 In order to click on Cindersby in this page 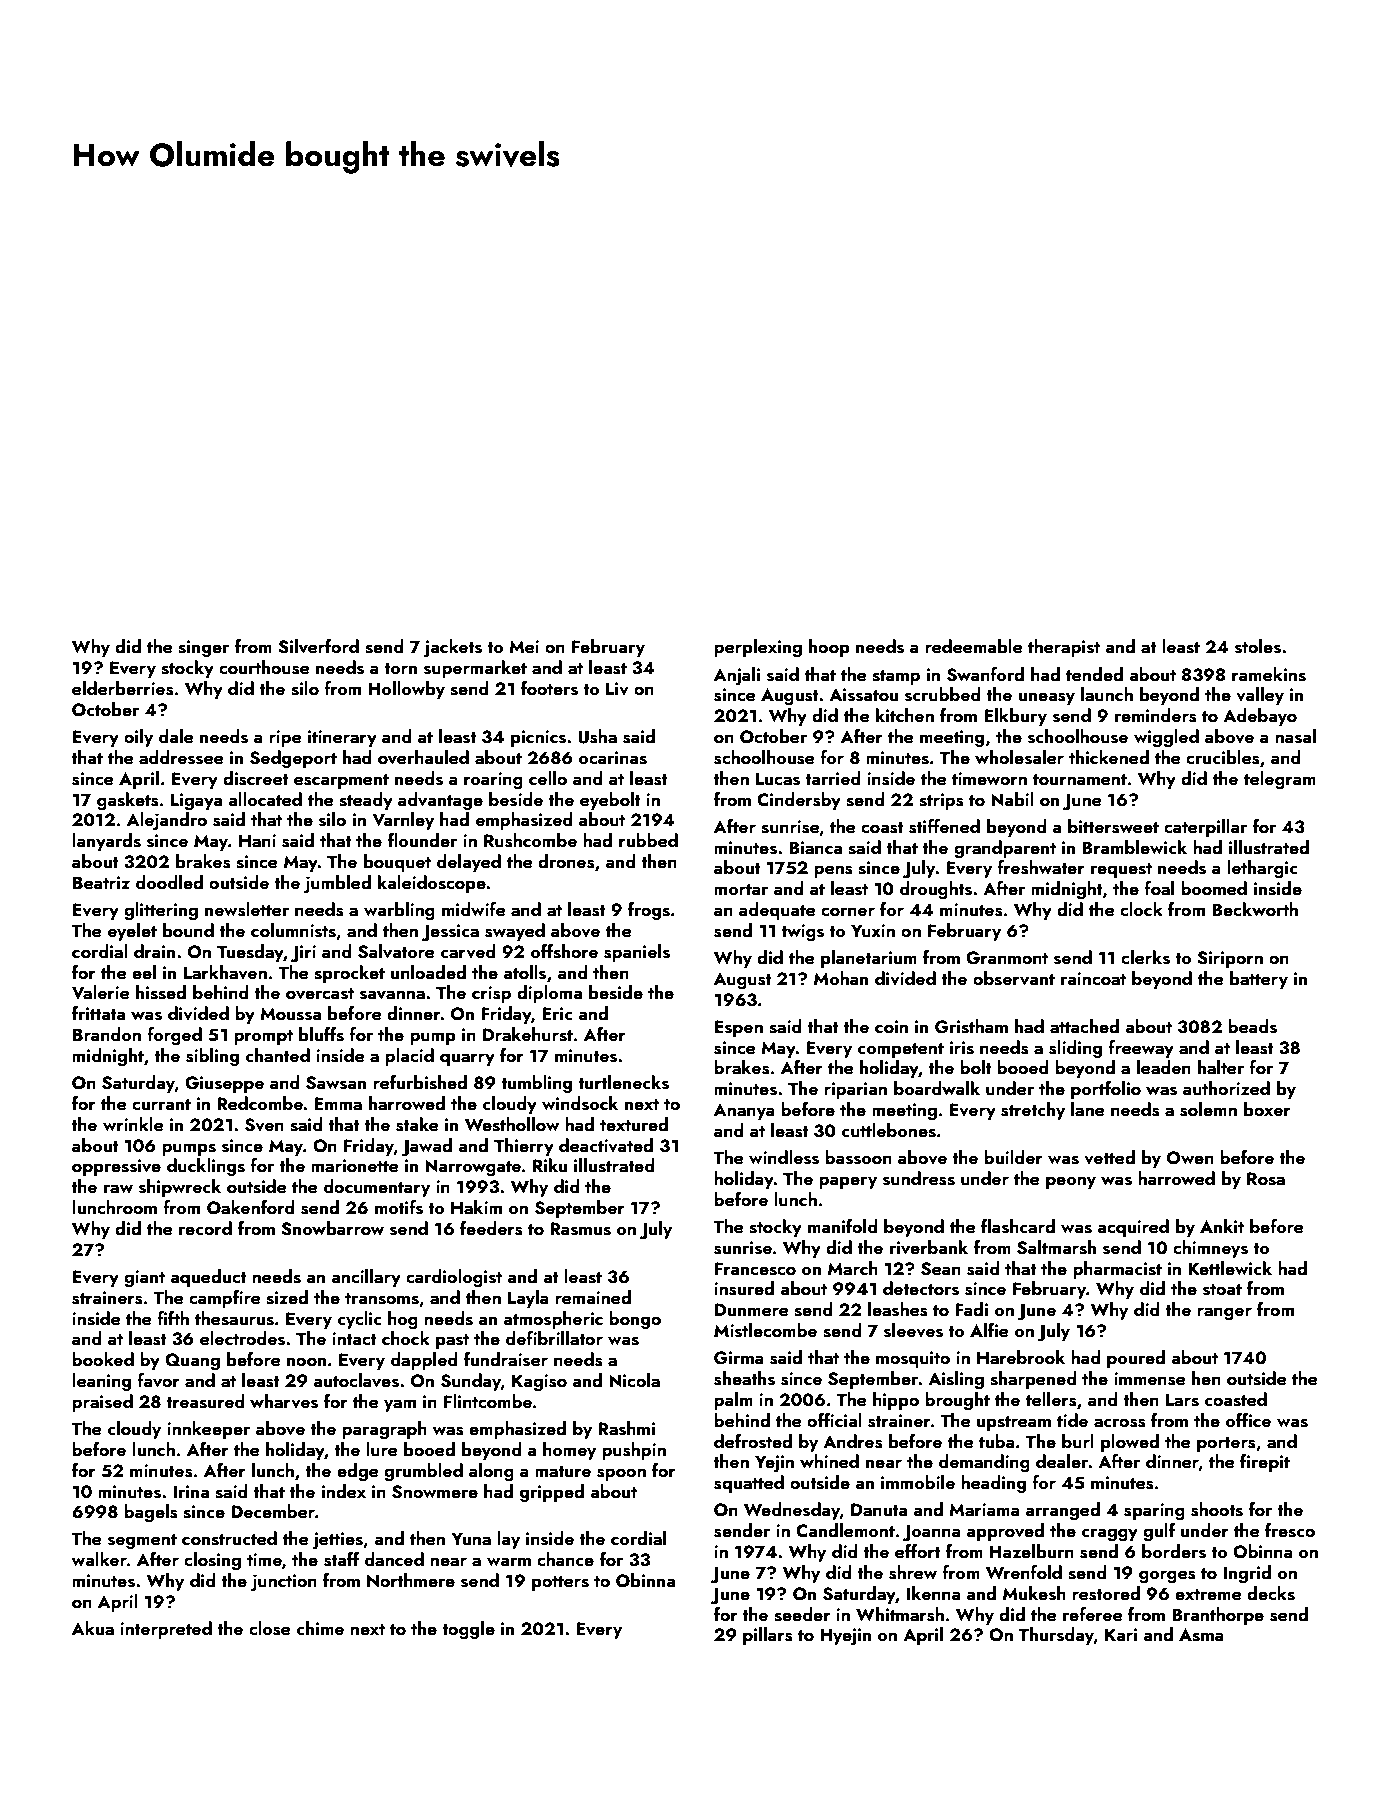, I will do `click(799, 801)`.
